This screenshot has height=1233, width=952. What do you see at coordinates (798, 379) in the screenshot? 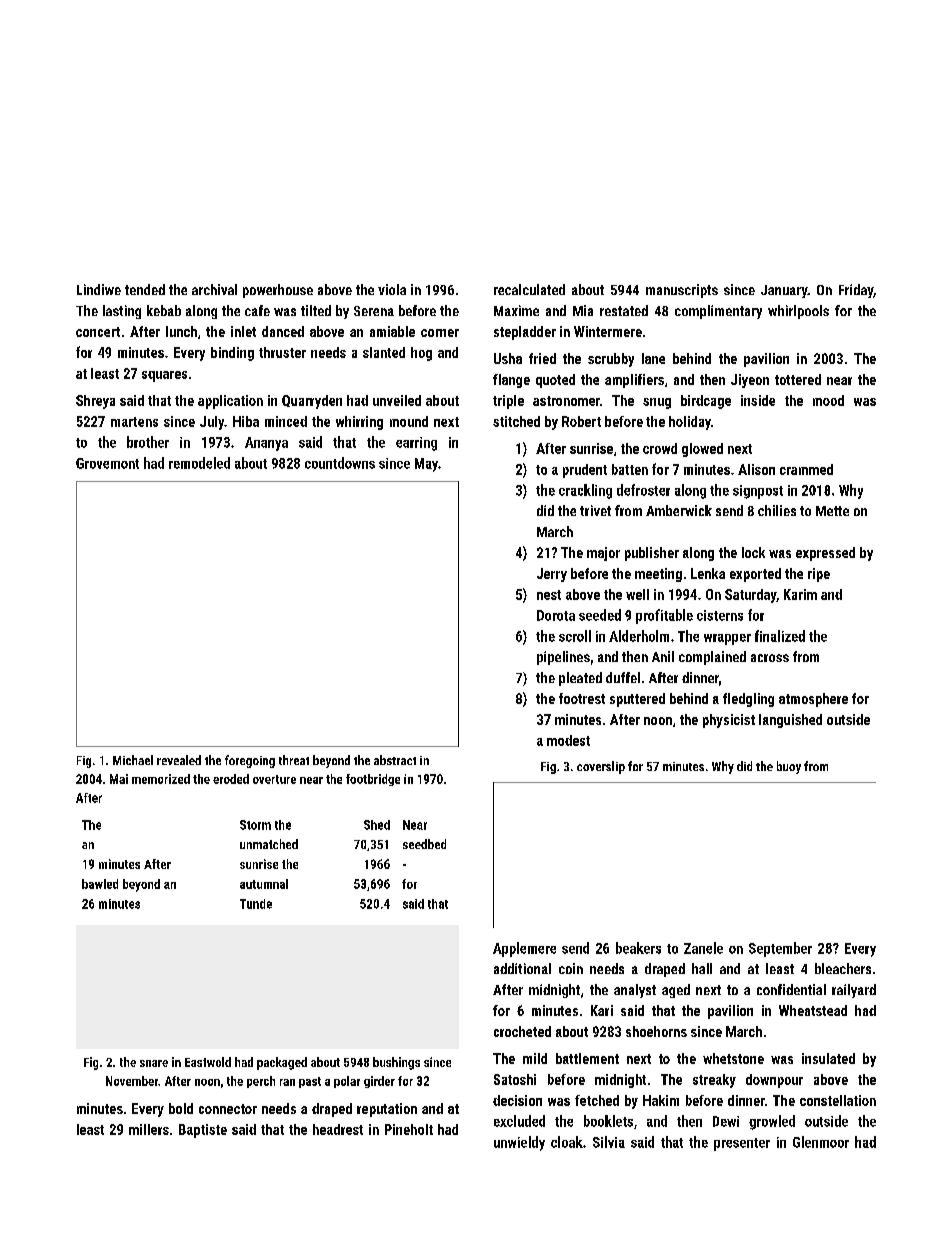
I see `tottered` at bounding box center [798, 379].
